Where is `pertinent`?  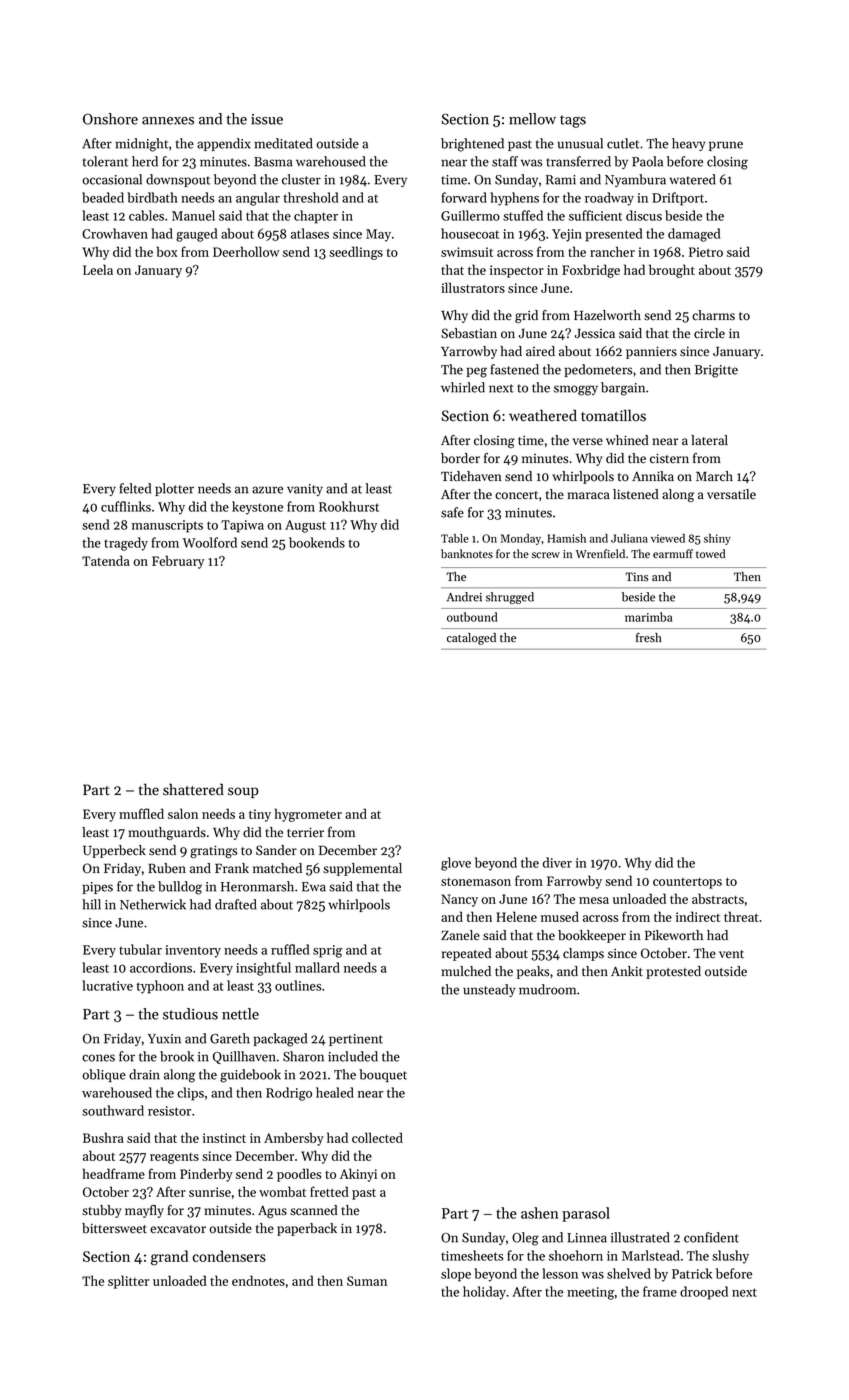
pertinent is located at coordinates (356, 1040).
